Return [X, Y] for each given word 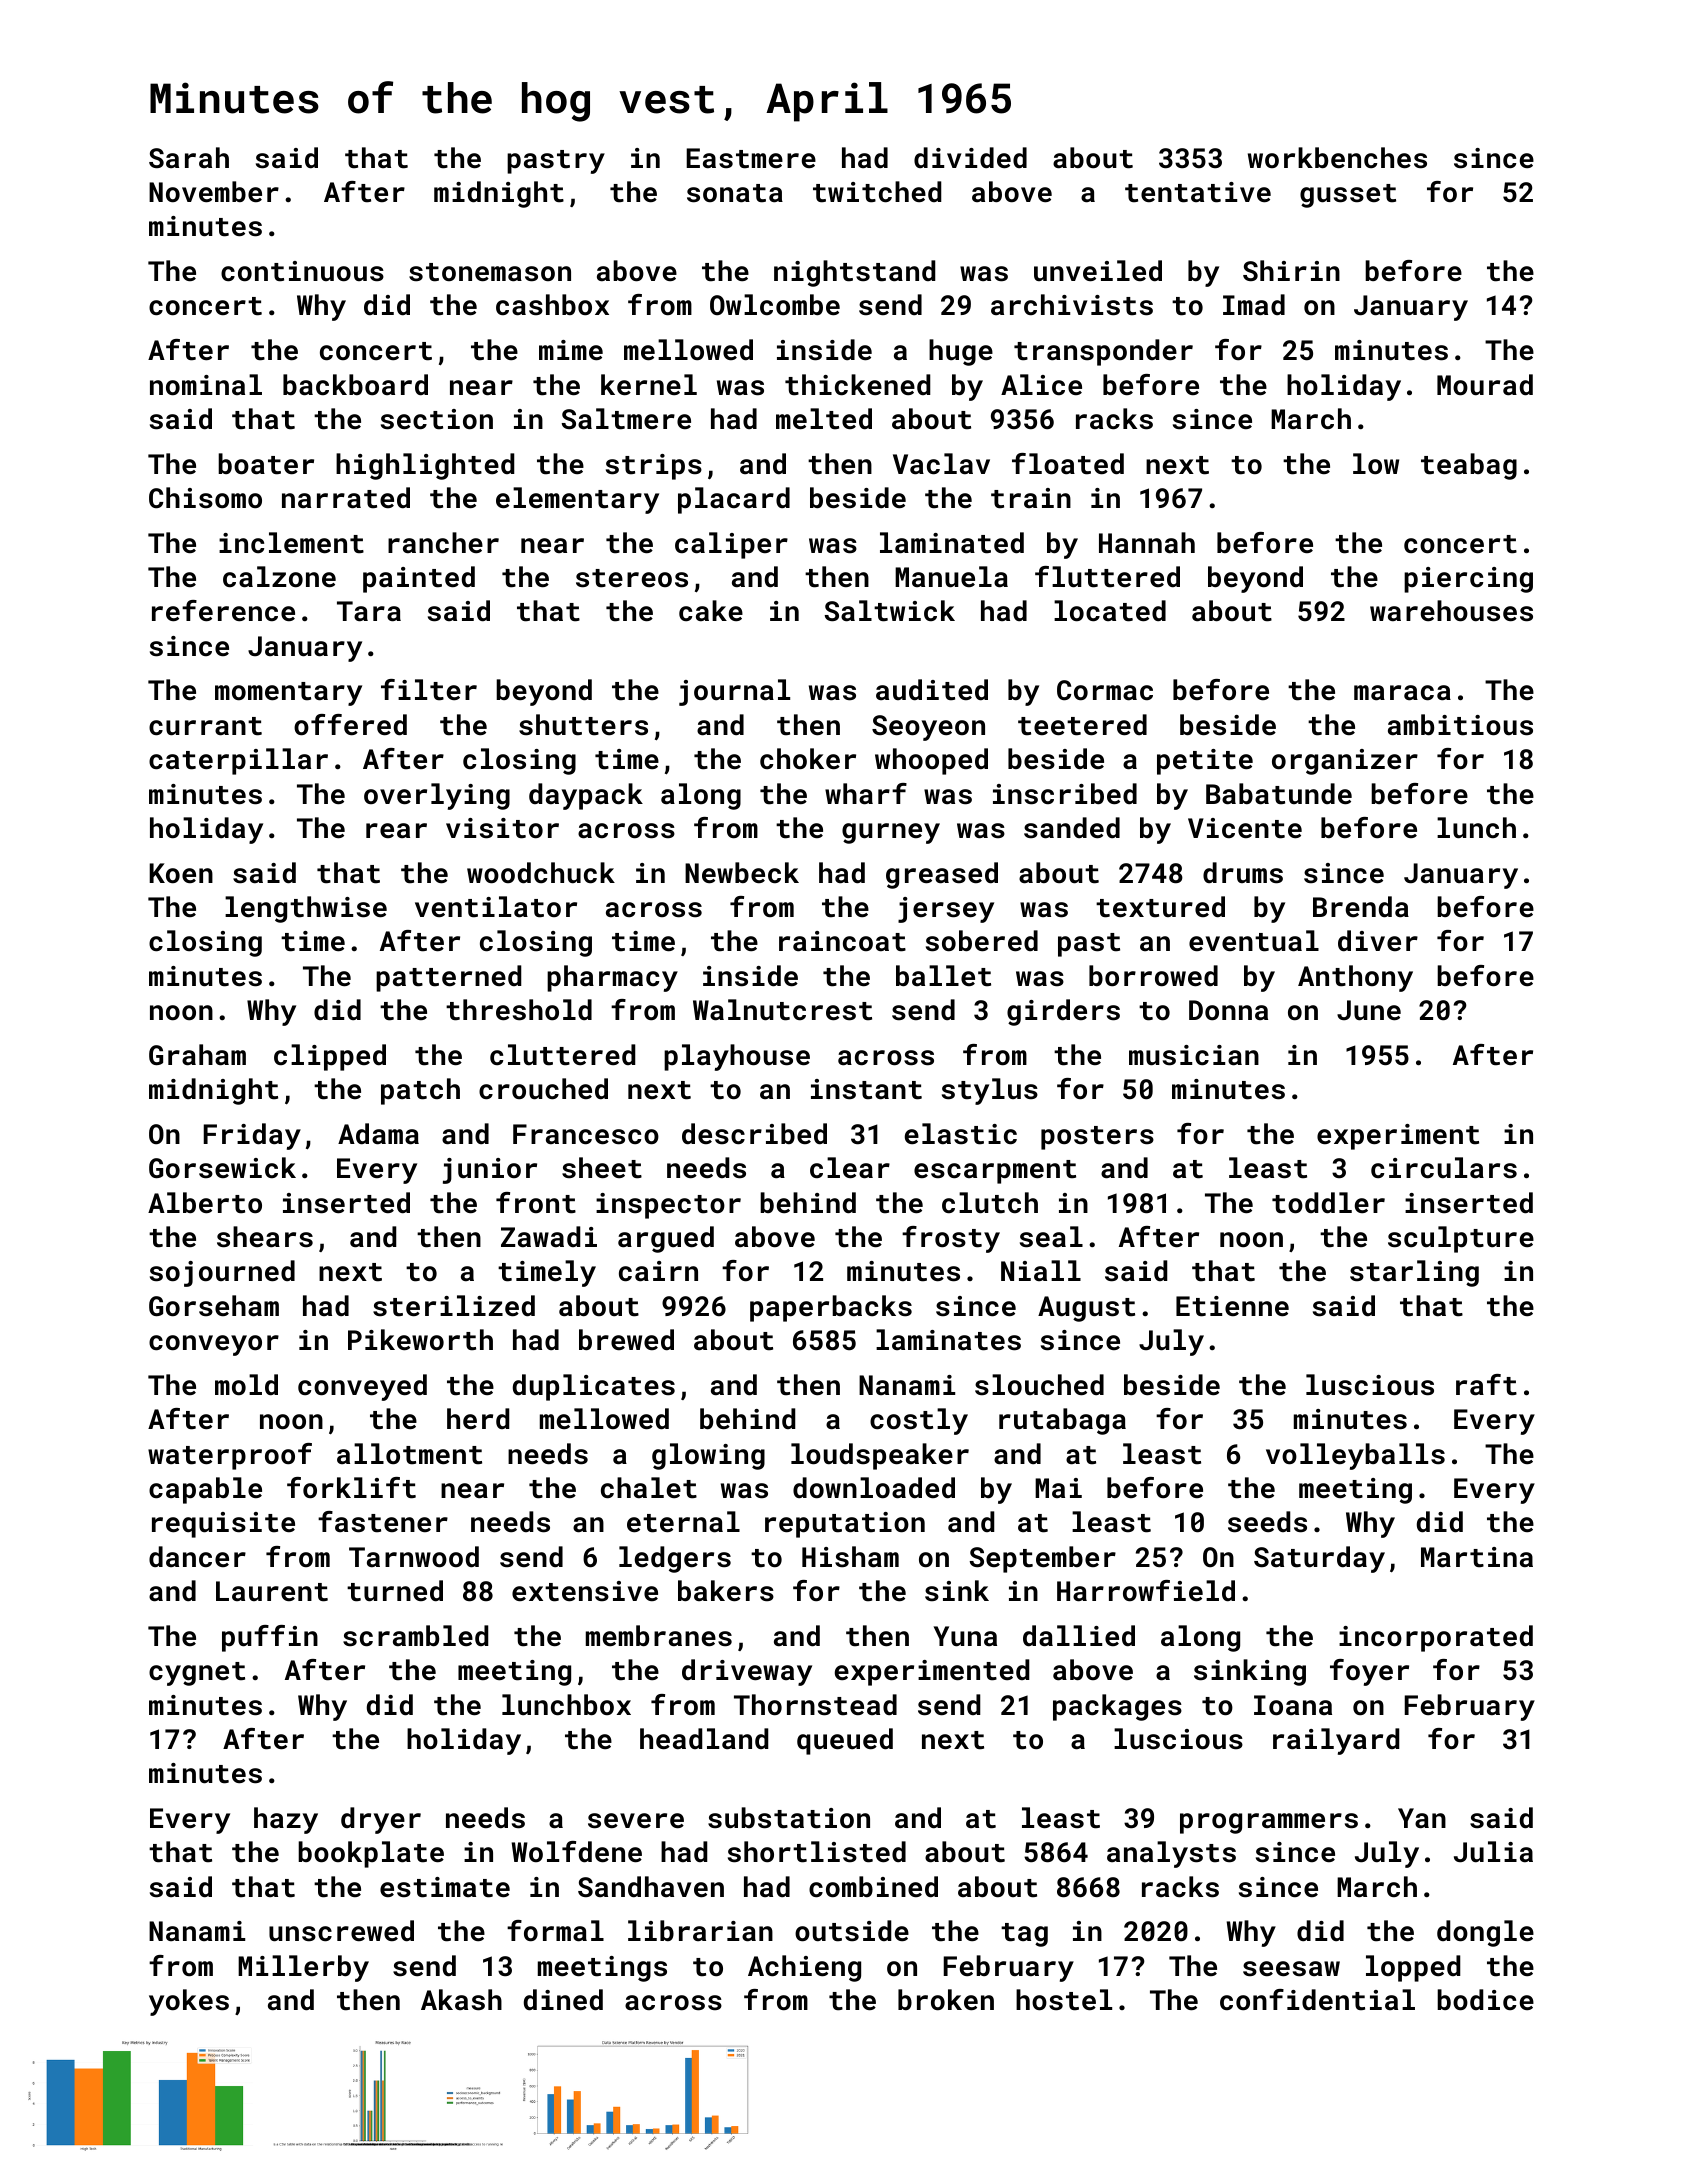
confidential [1317, 2000]
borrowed [1153, 976]
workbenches [1337, 158]
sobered [982, 941]
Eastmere [751, 158]
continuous [302, 271]
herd [478, 1419]
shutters [583, 725]
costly [919, 1421]
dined [563, 2000]
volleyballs [1355, 1456]
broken [946, 2000]
